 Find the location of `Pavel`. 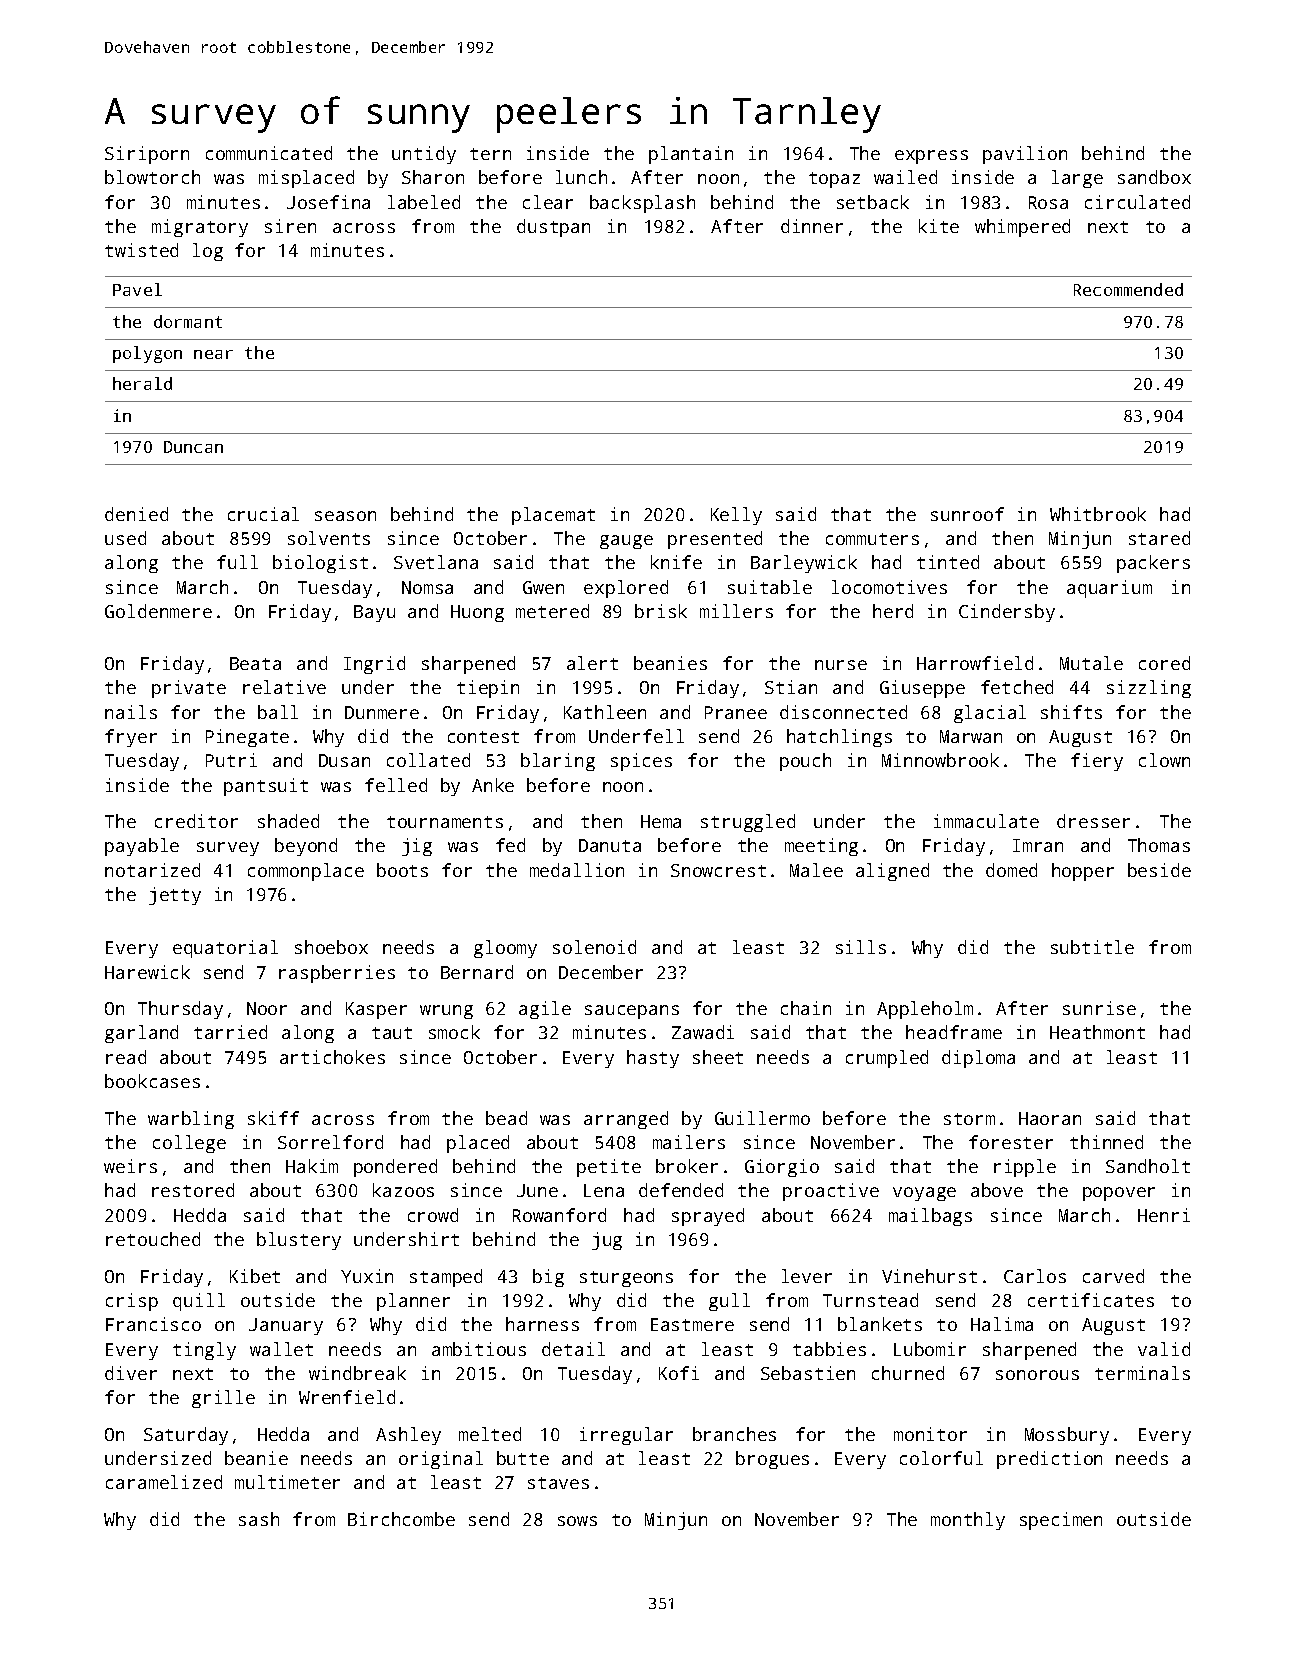

Pavel is located at coordinates (137, 289).
